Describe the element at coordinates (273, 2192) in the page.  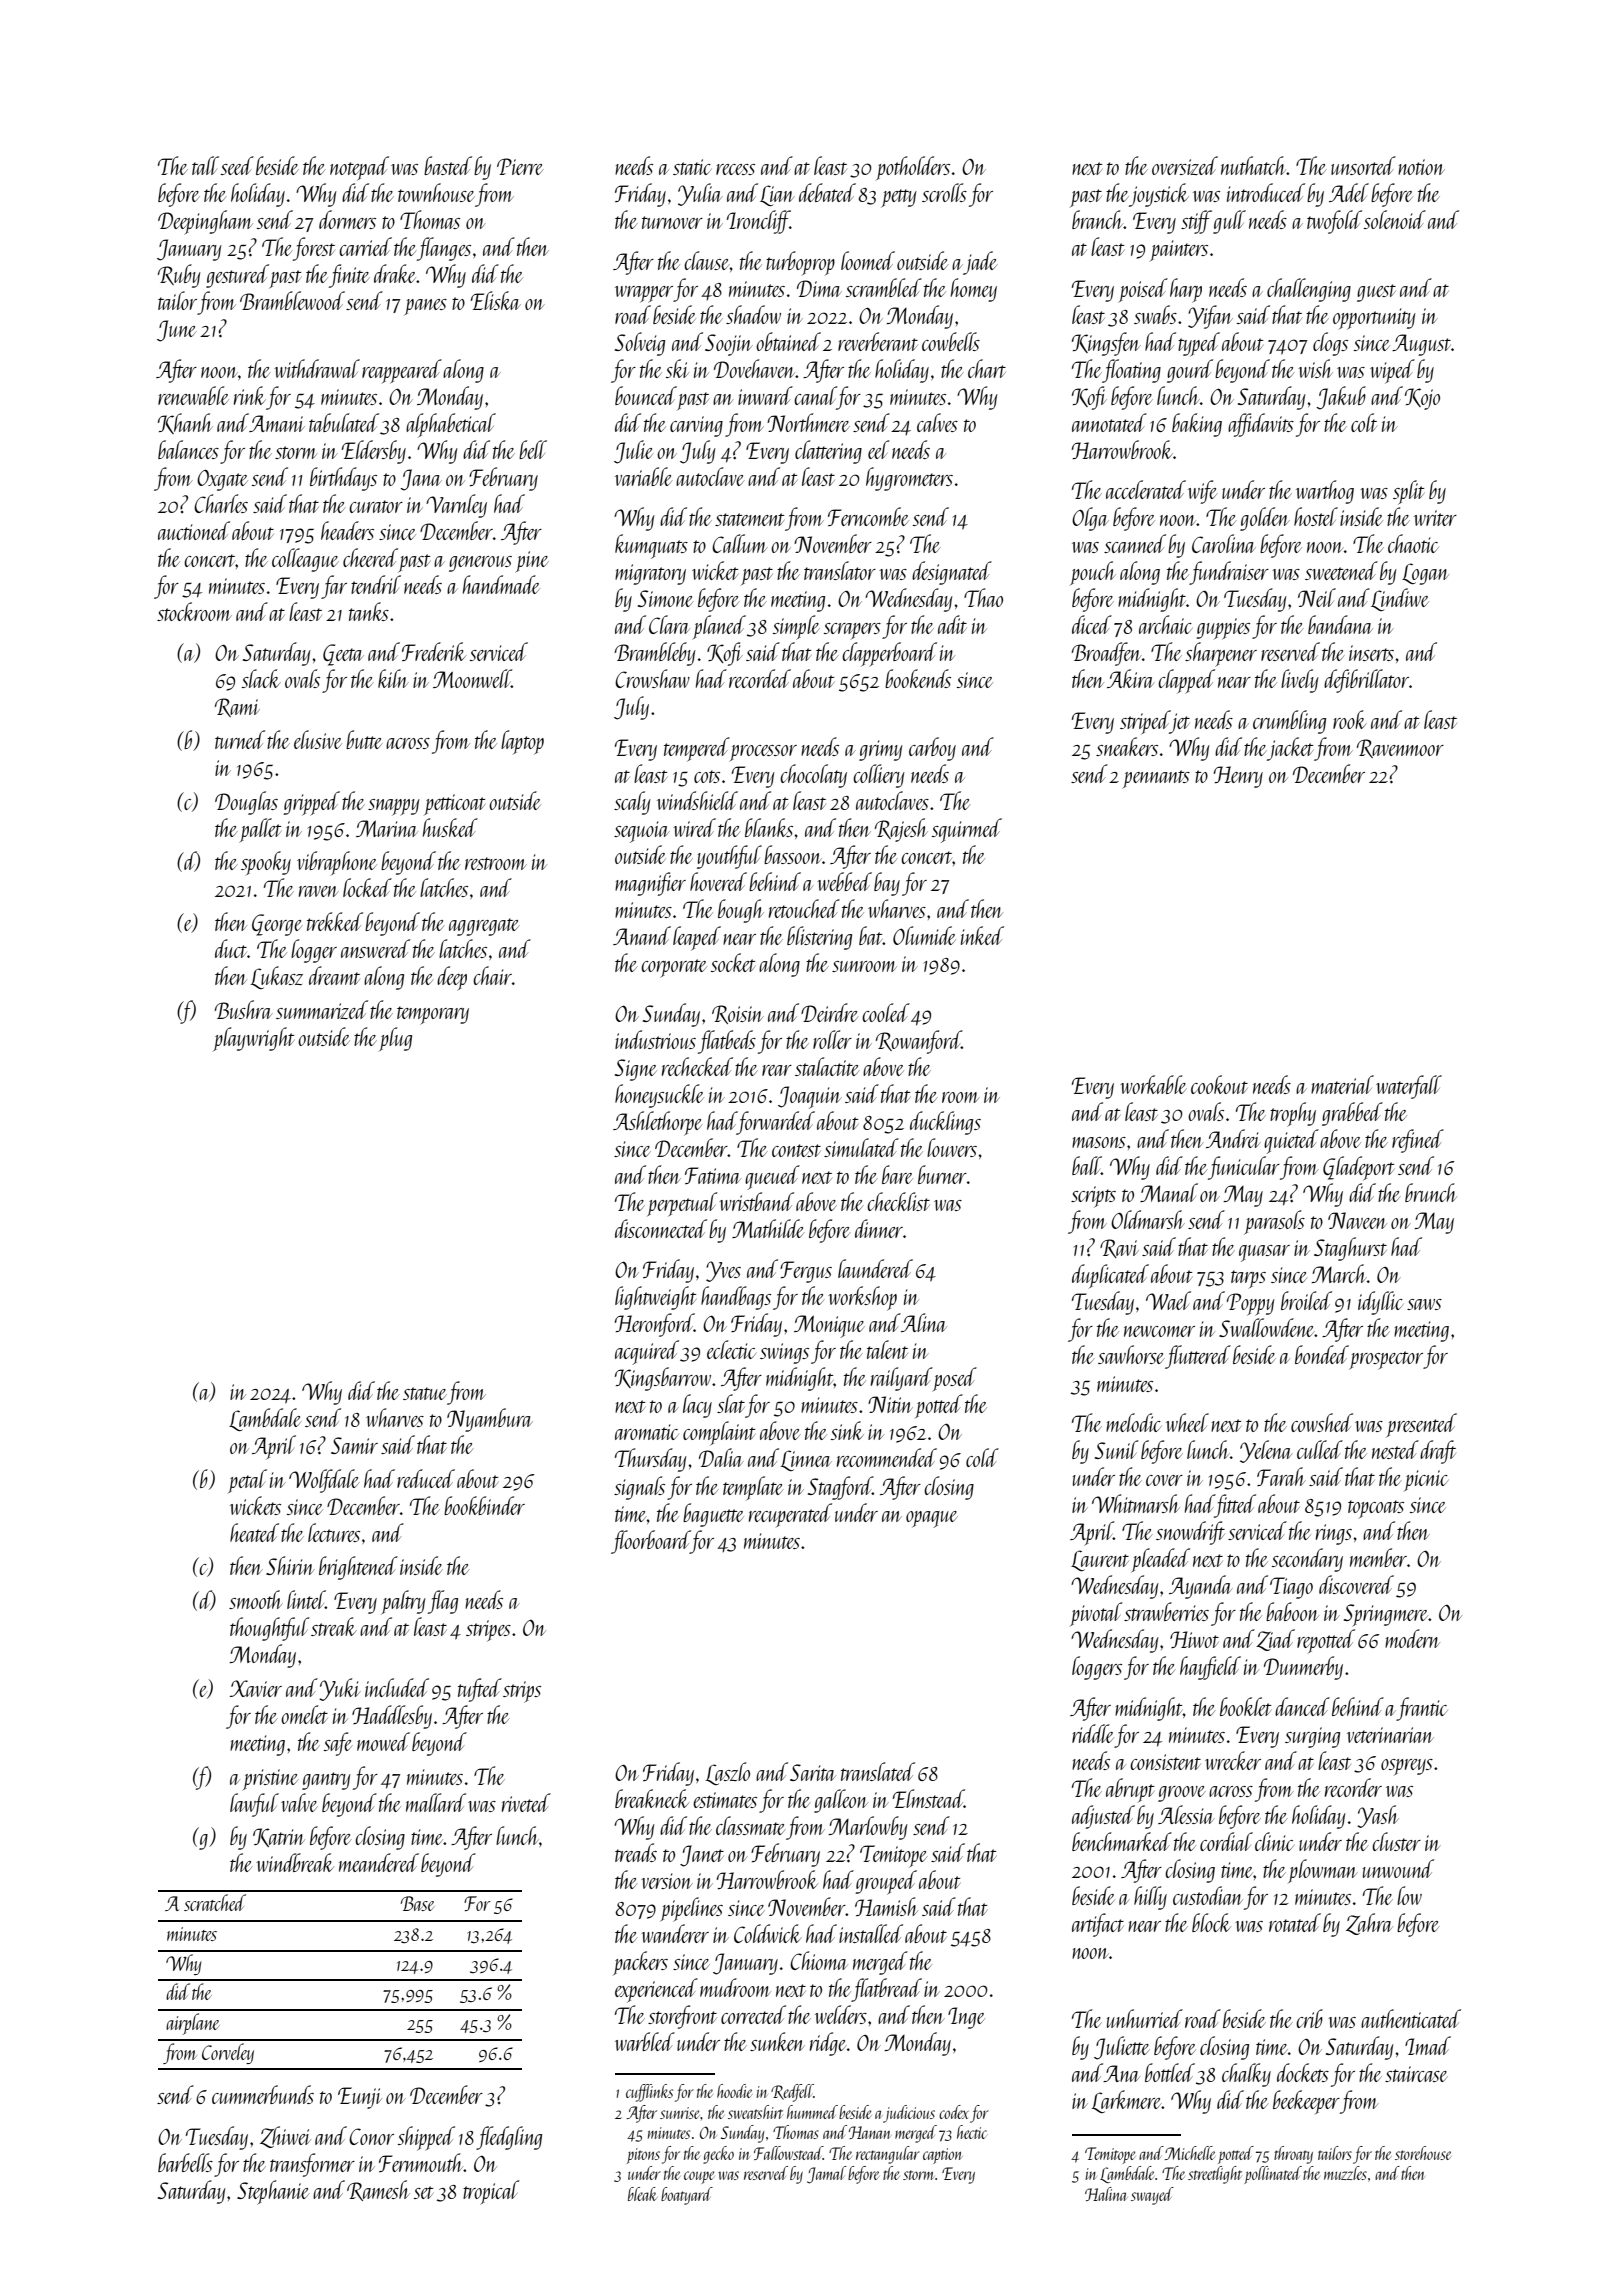
I see `Stephanie` at that location.
